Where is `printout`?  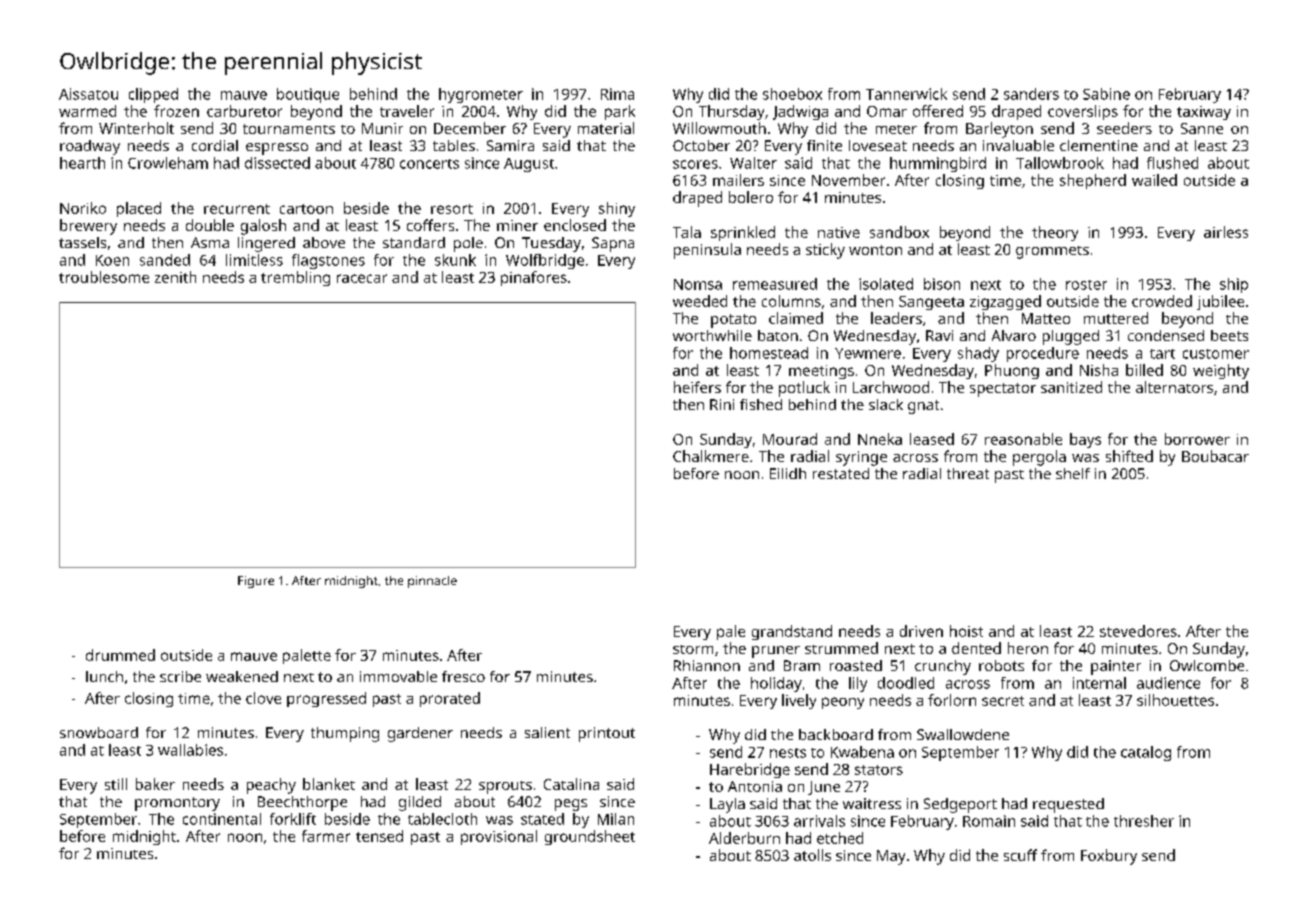 printout is located at coordinates (607, 734).
